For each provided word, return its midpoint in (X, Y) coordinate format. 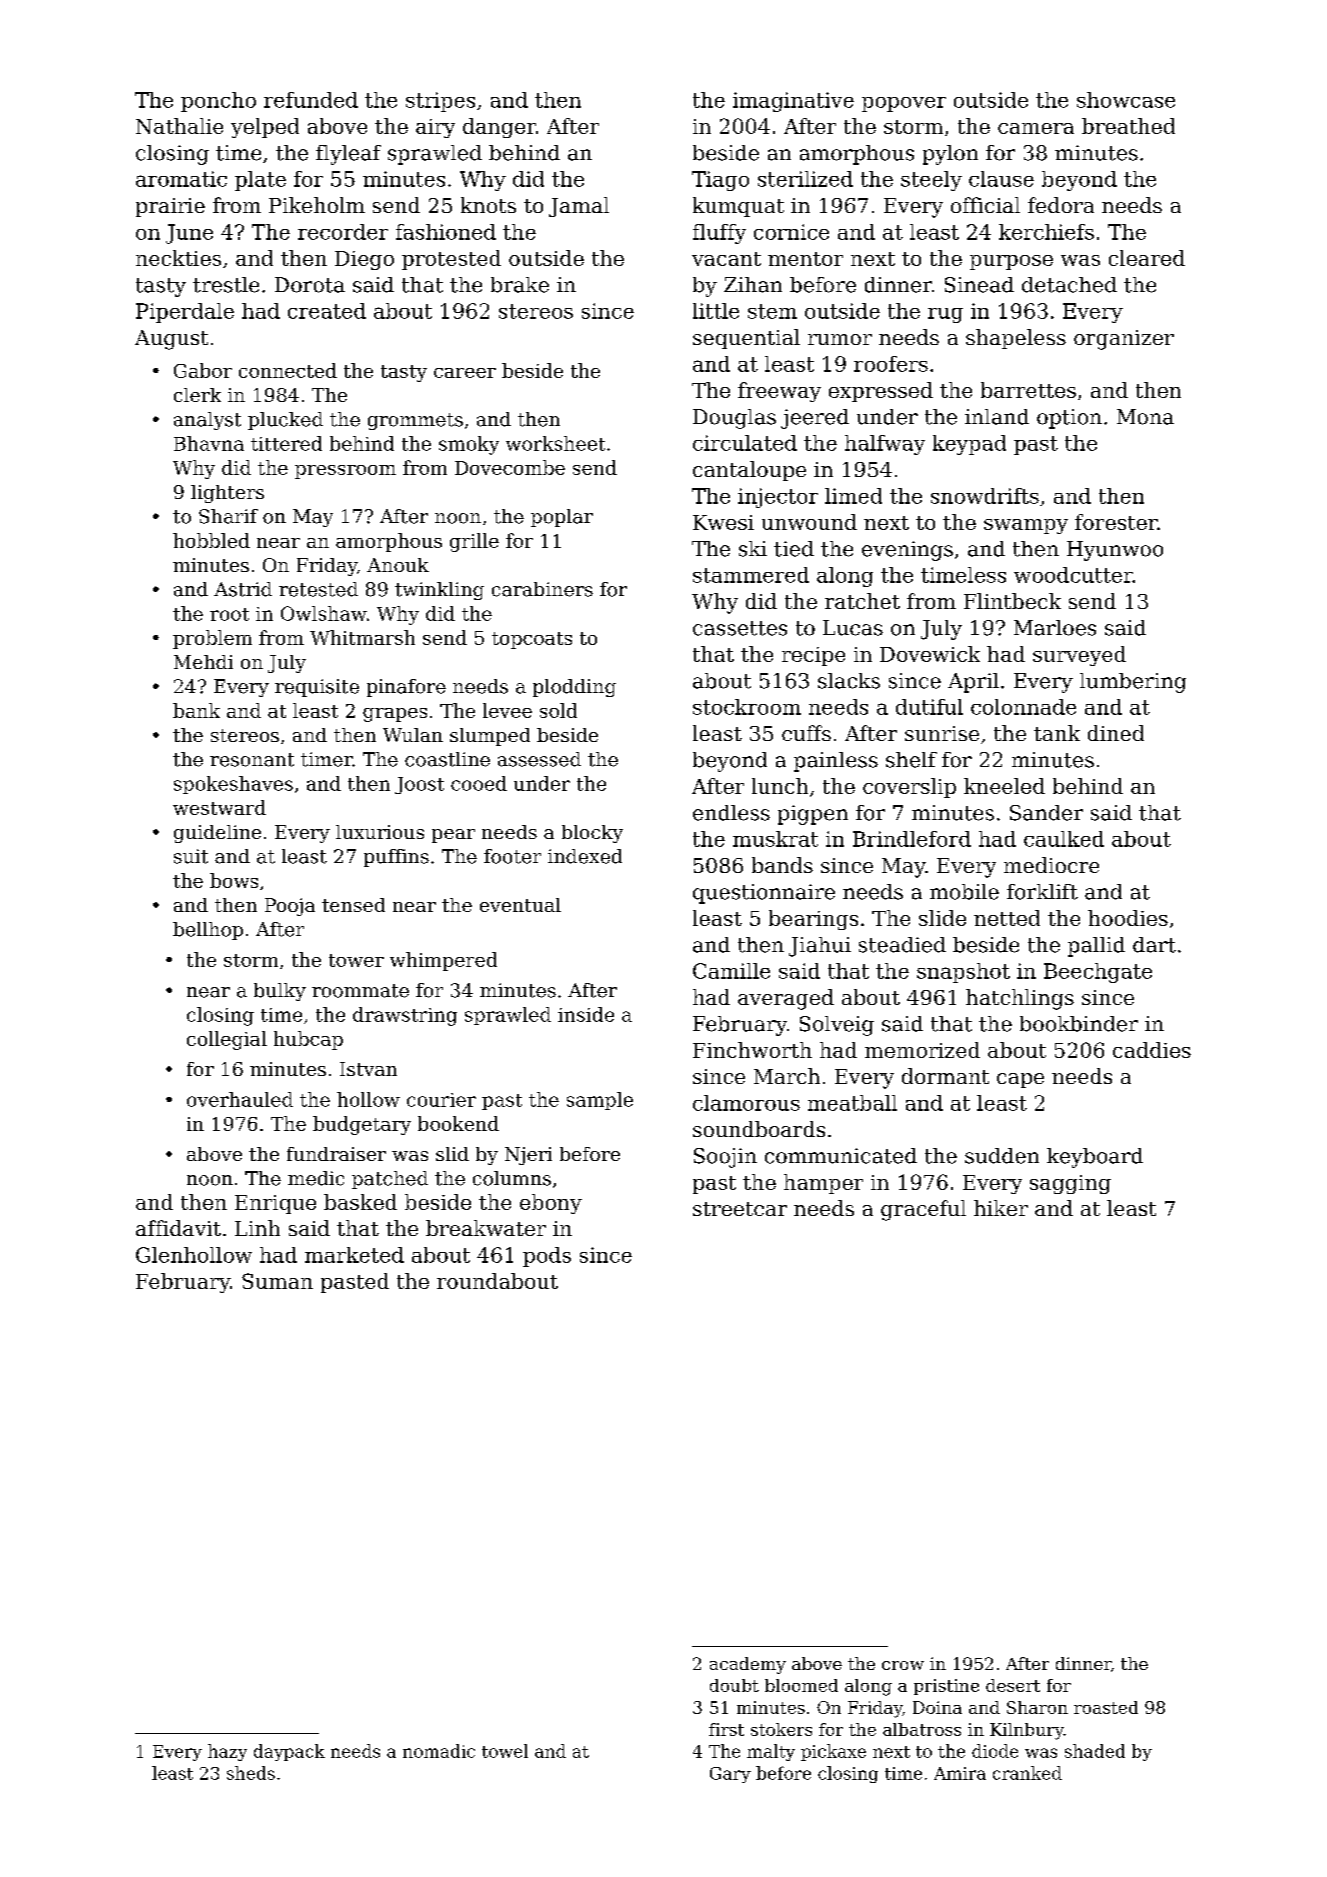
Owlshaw (324, 613)
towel (505, 1751)
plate (260, 181)
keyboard (1095, 1158)
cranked (1027, 1773)
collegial (227, 1040)
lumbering (1133, 683)
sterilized (805, 179)
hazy (227, 1752)
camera (1036, 128)
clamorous (746, 1103)
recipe (813, 656)
